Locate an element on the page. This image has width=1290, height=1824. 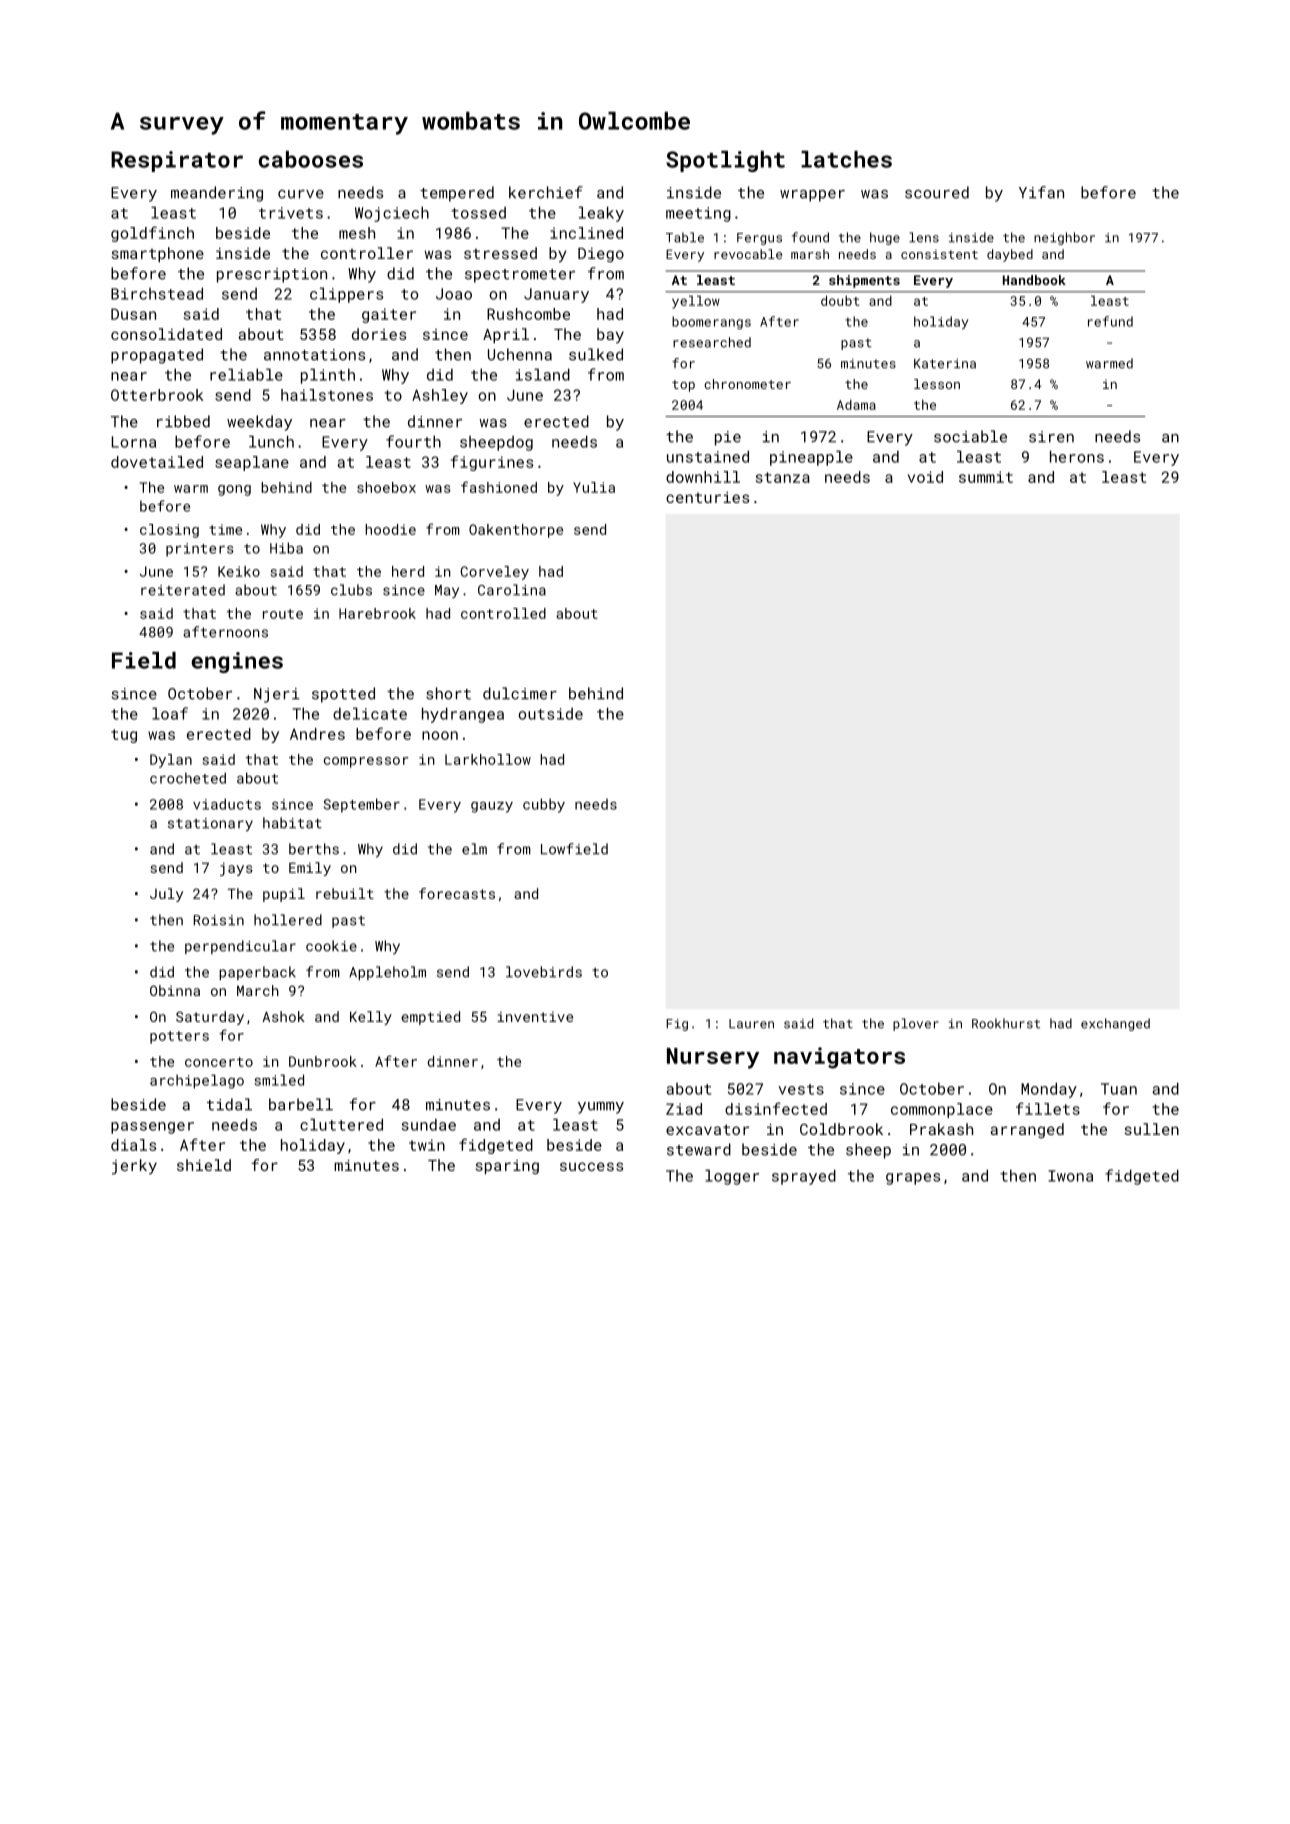
refund is located at coordinates (1110, 321).
